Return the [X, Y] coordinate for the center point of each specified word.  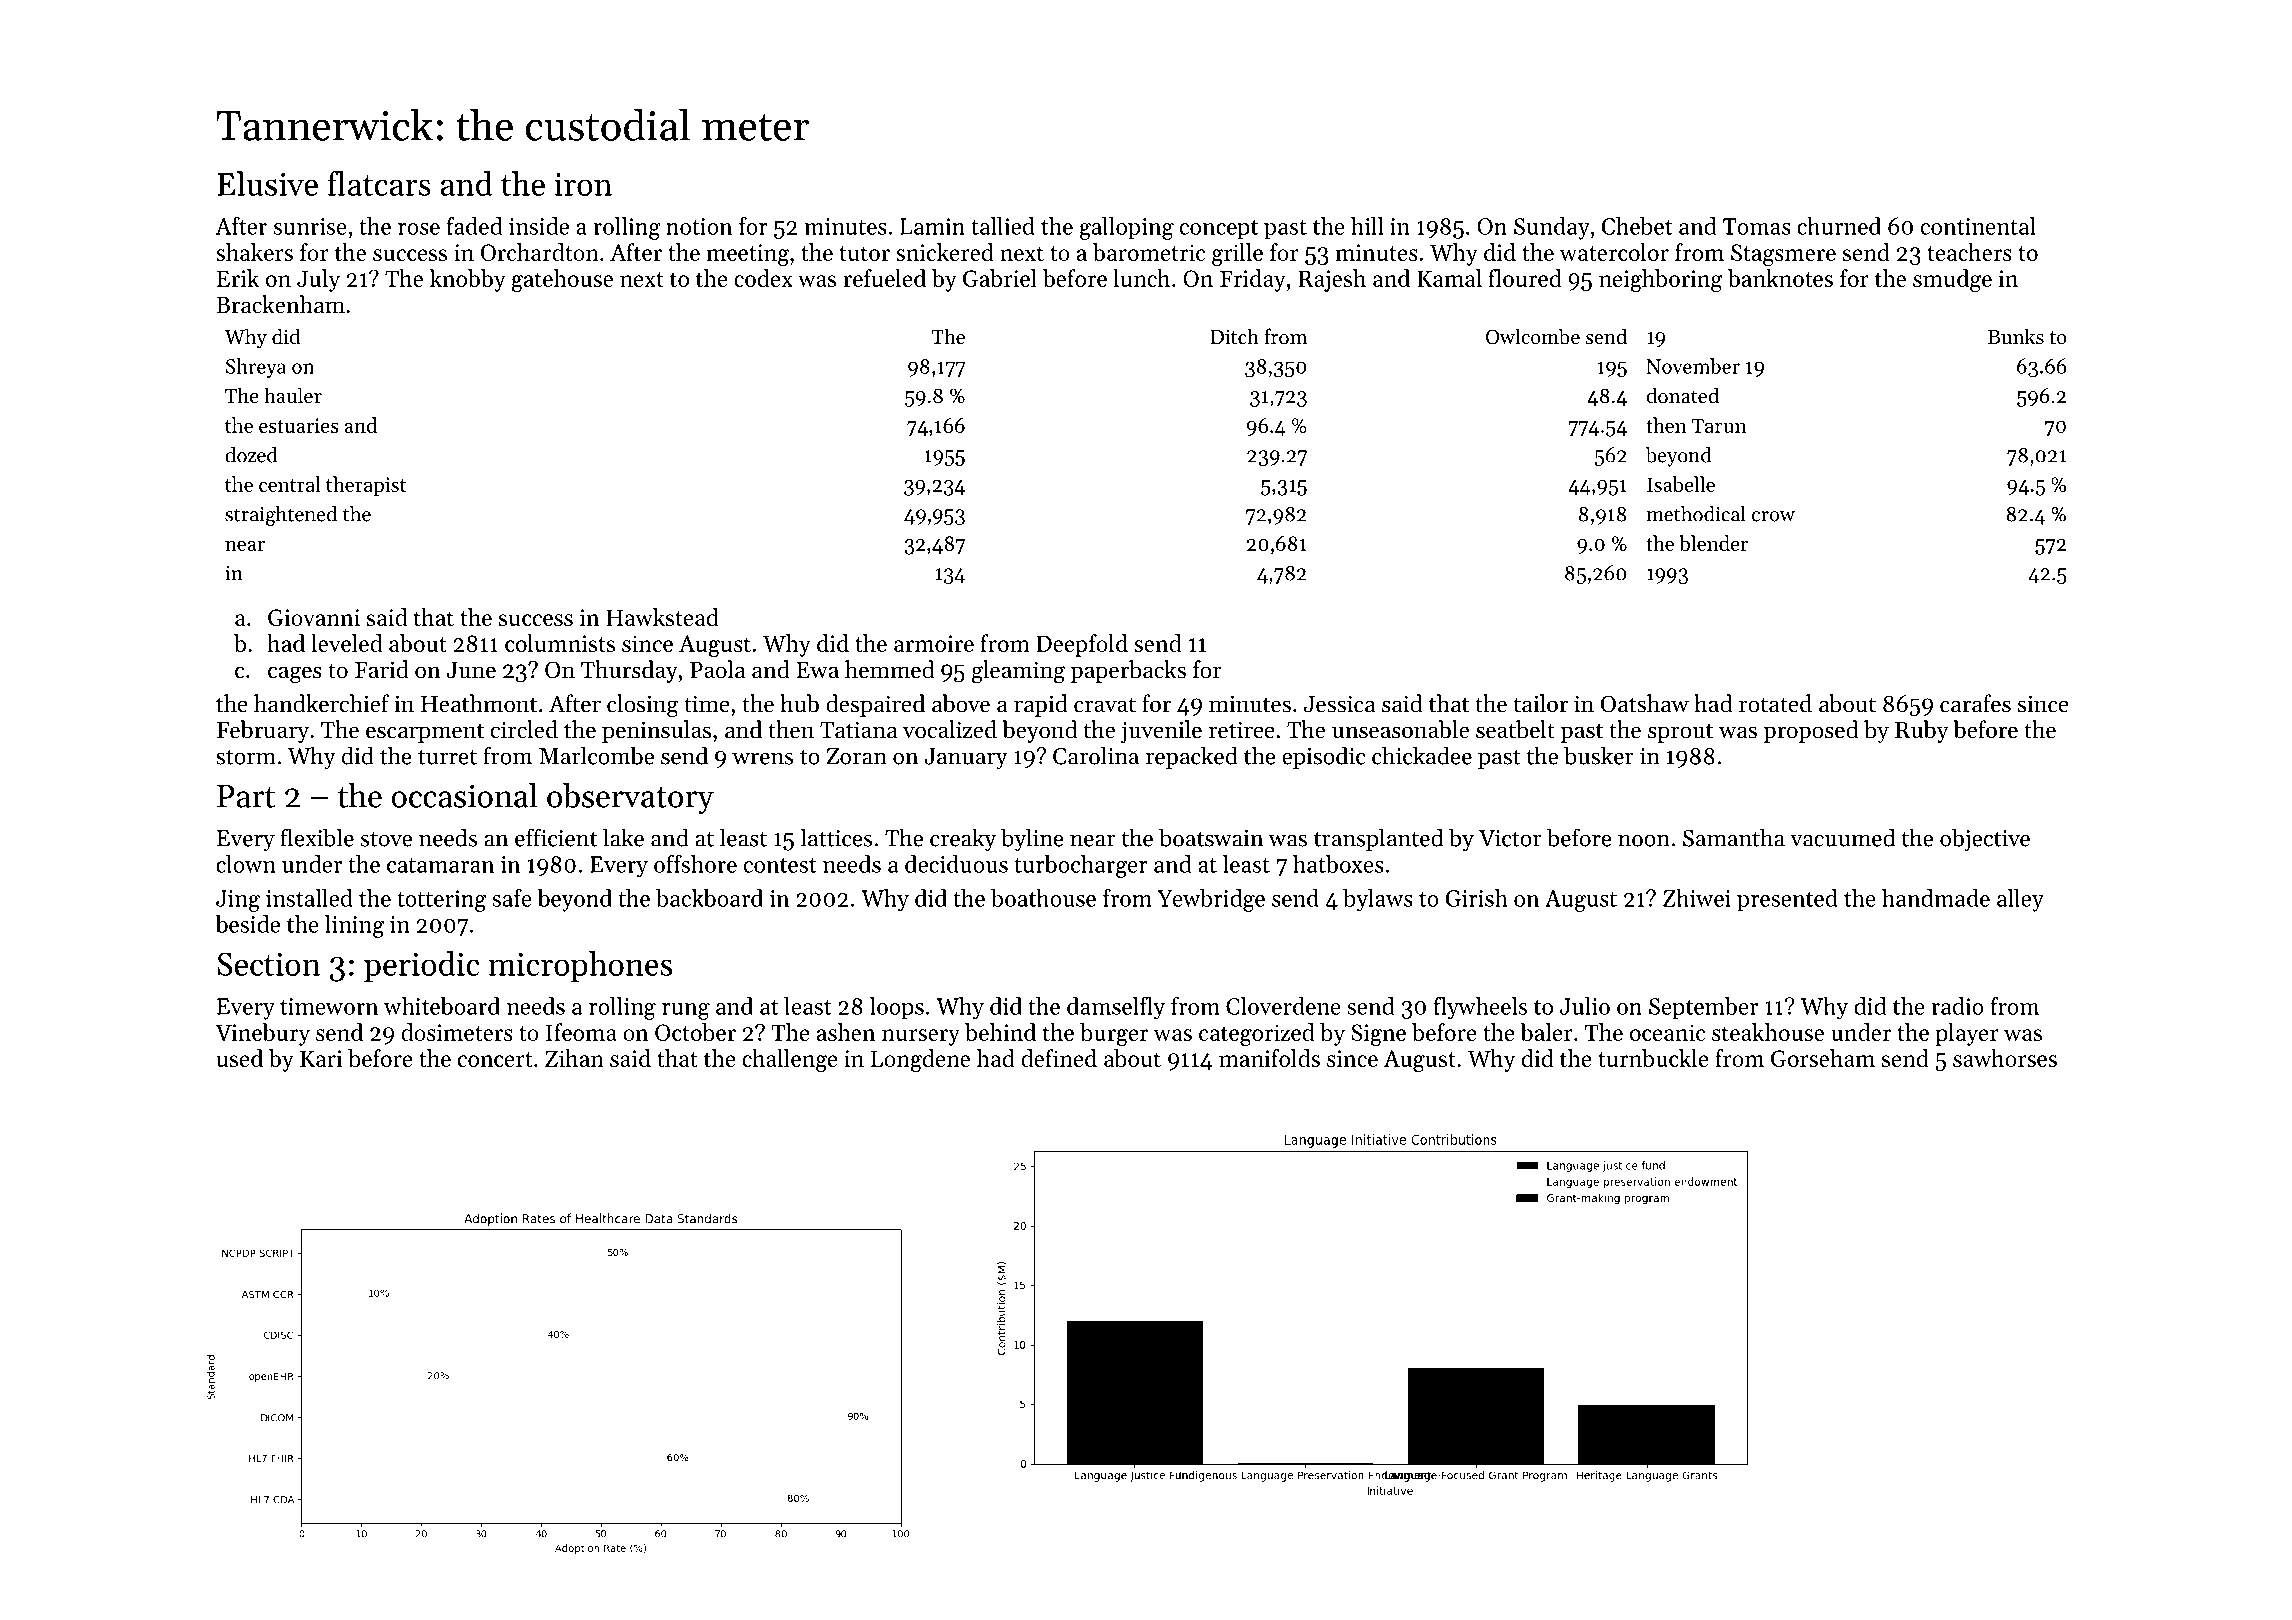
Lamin [932, 226]
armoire [934, 643]
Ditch [1234, 336]
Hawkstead [662, 617]
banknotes [1780, 278]
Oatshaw [1645, 703]
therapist [366, 486]
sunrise [310, 226]
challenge [790, 1060]
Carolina [1096, 755]
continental [1978, 226]
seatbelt [1515, 729]
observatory [630, 799]
